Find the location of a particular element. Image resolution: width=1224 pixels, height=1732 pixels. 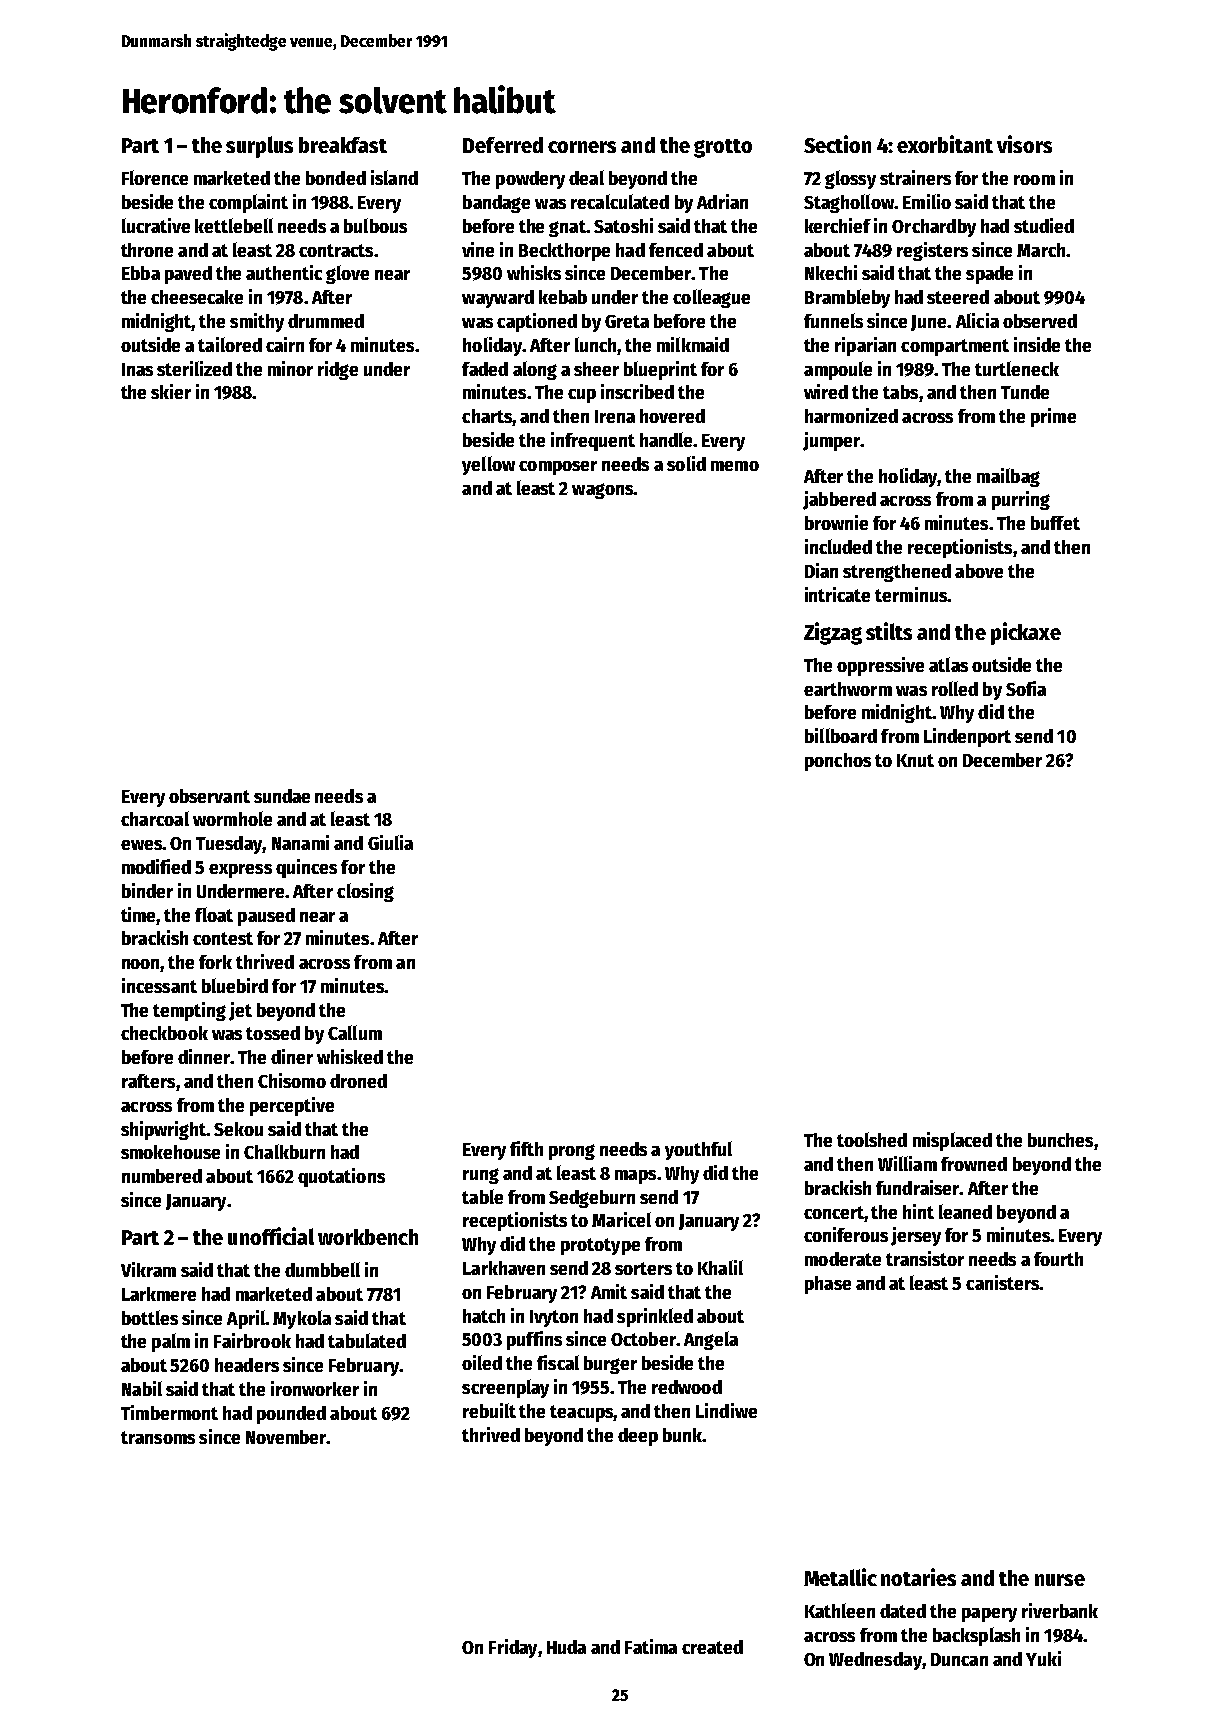

buffet is located at coordinates (1055, 523).
